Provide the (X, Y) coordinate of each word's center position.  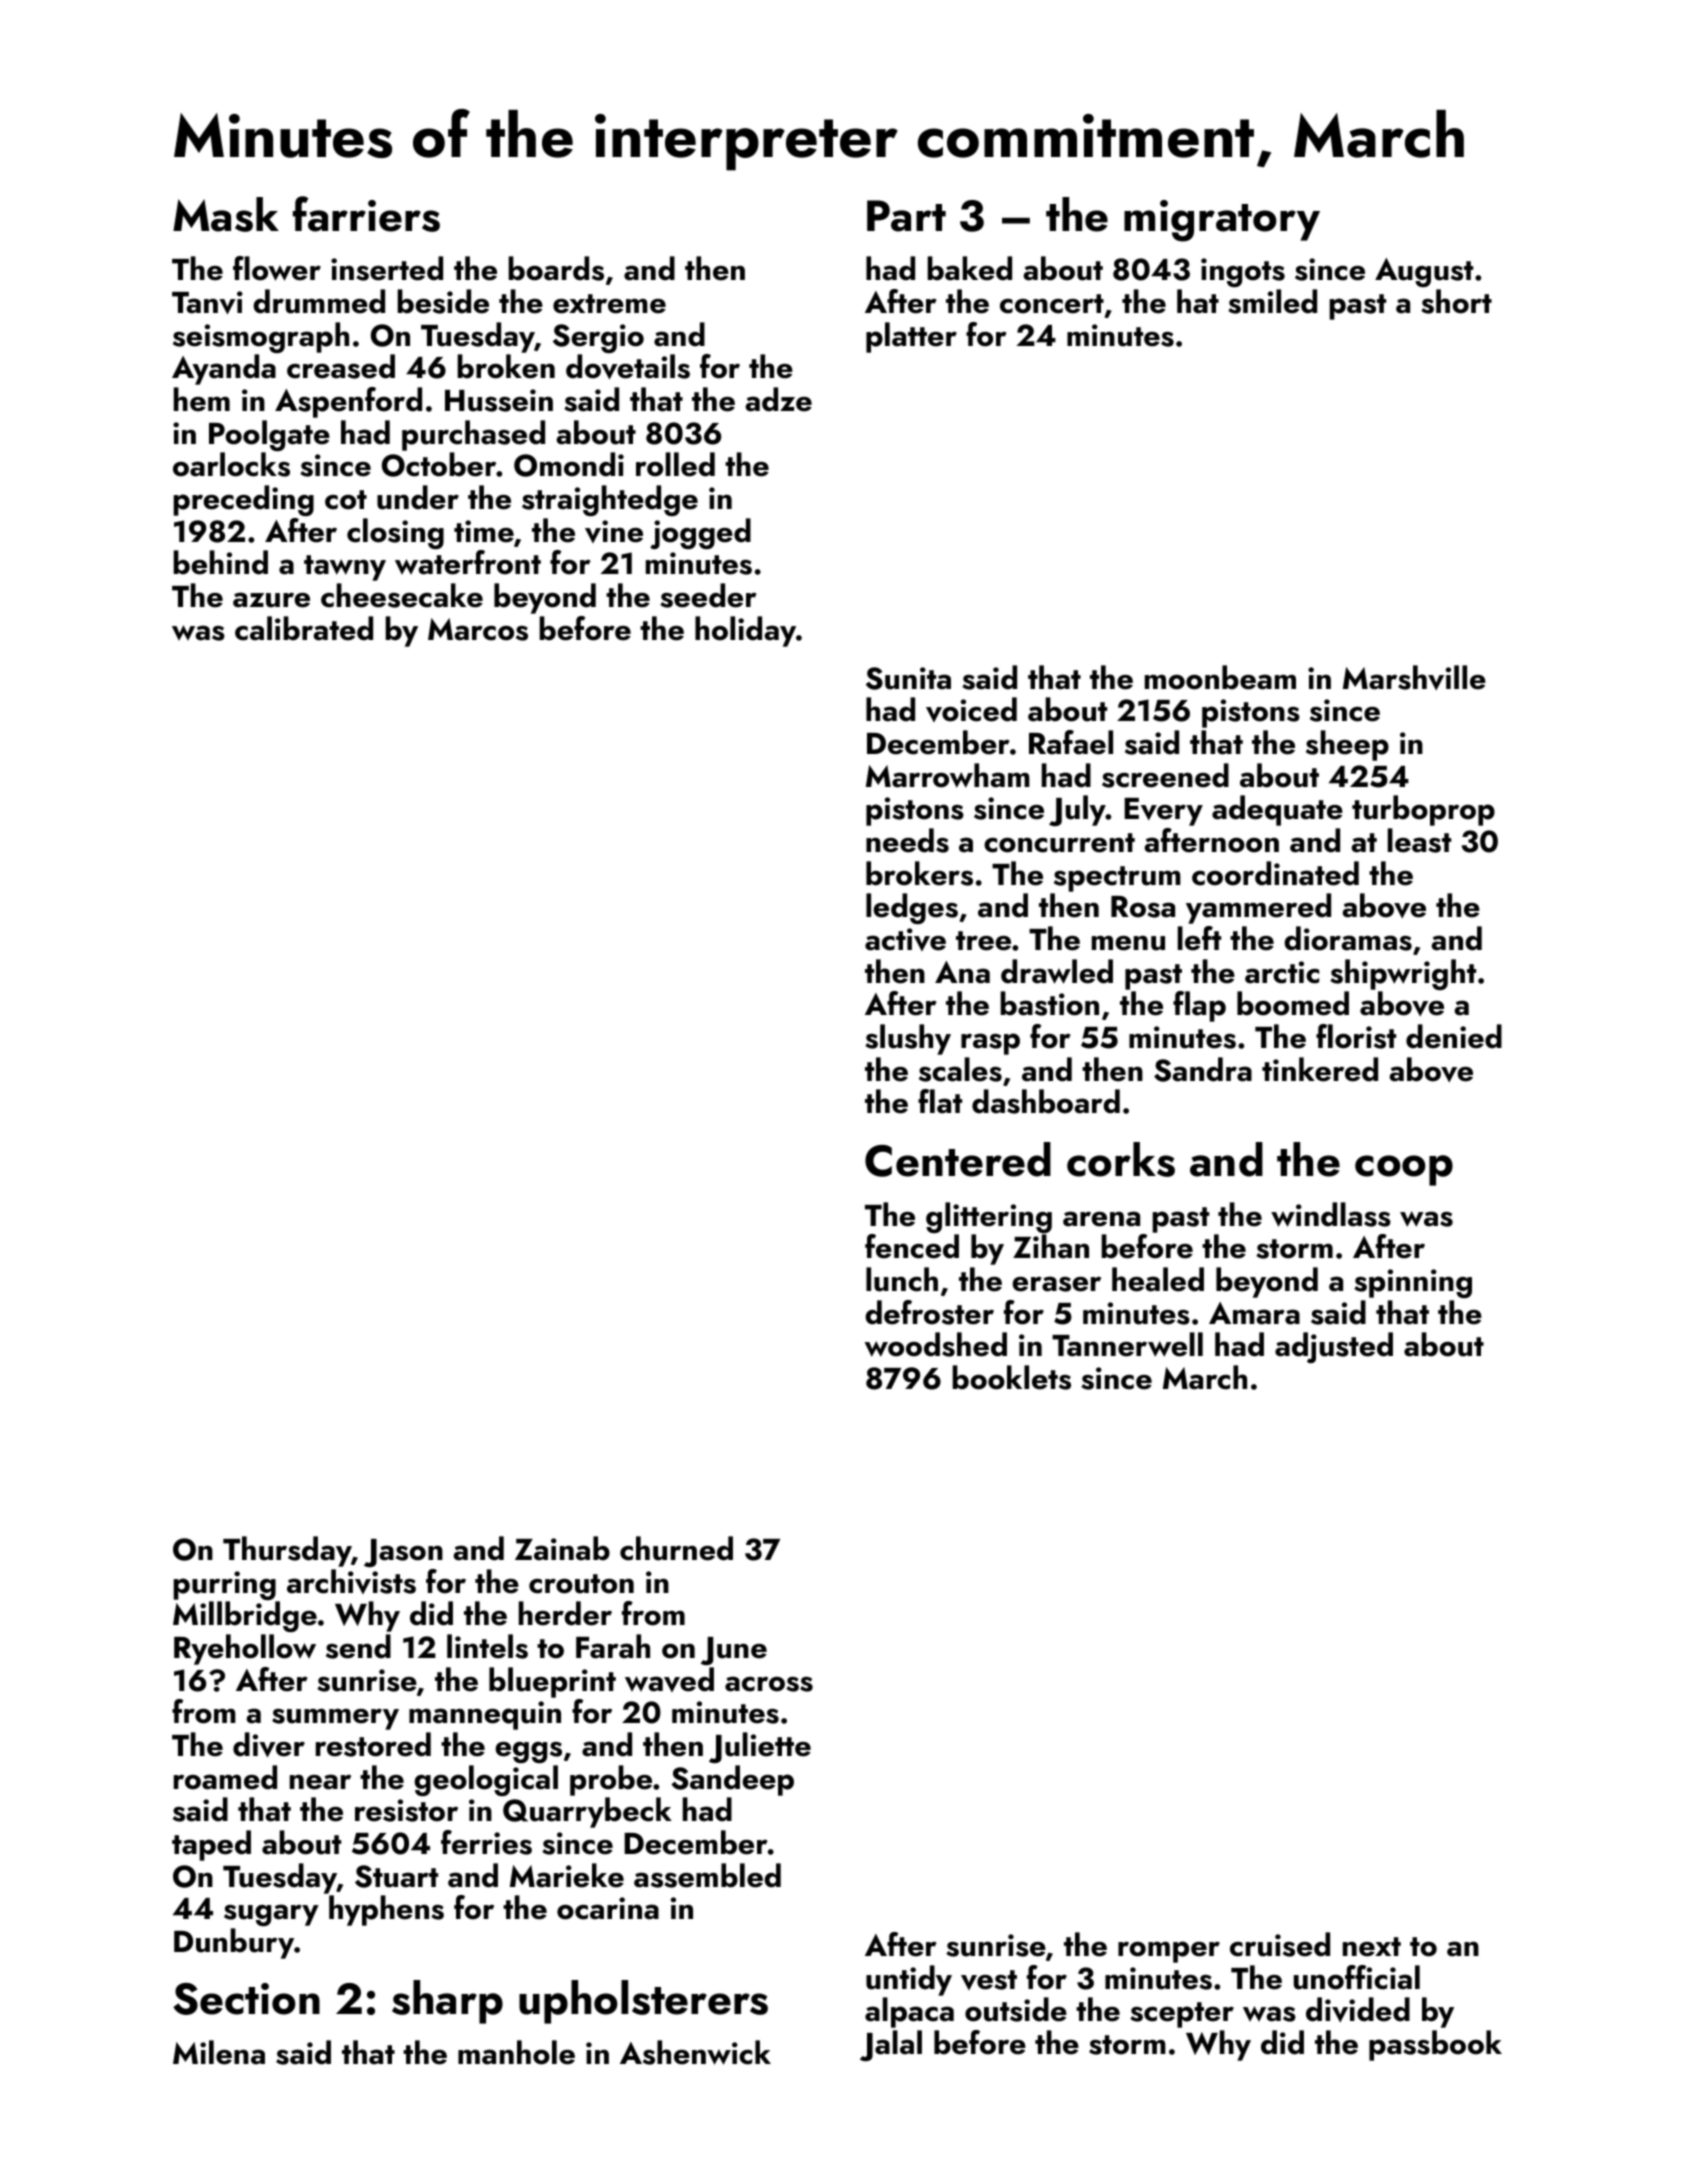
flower (277, 268)
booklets (1011, 1377)
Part (906, 216)
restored (373, 1744)
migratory (1222, 221)
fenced (912, 1246)
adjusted (1334, 1347)
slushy (908, 1039)
